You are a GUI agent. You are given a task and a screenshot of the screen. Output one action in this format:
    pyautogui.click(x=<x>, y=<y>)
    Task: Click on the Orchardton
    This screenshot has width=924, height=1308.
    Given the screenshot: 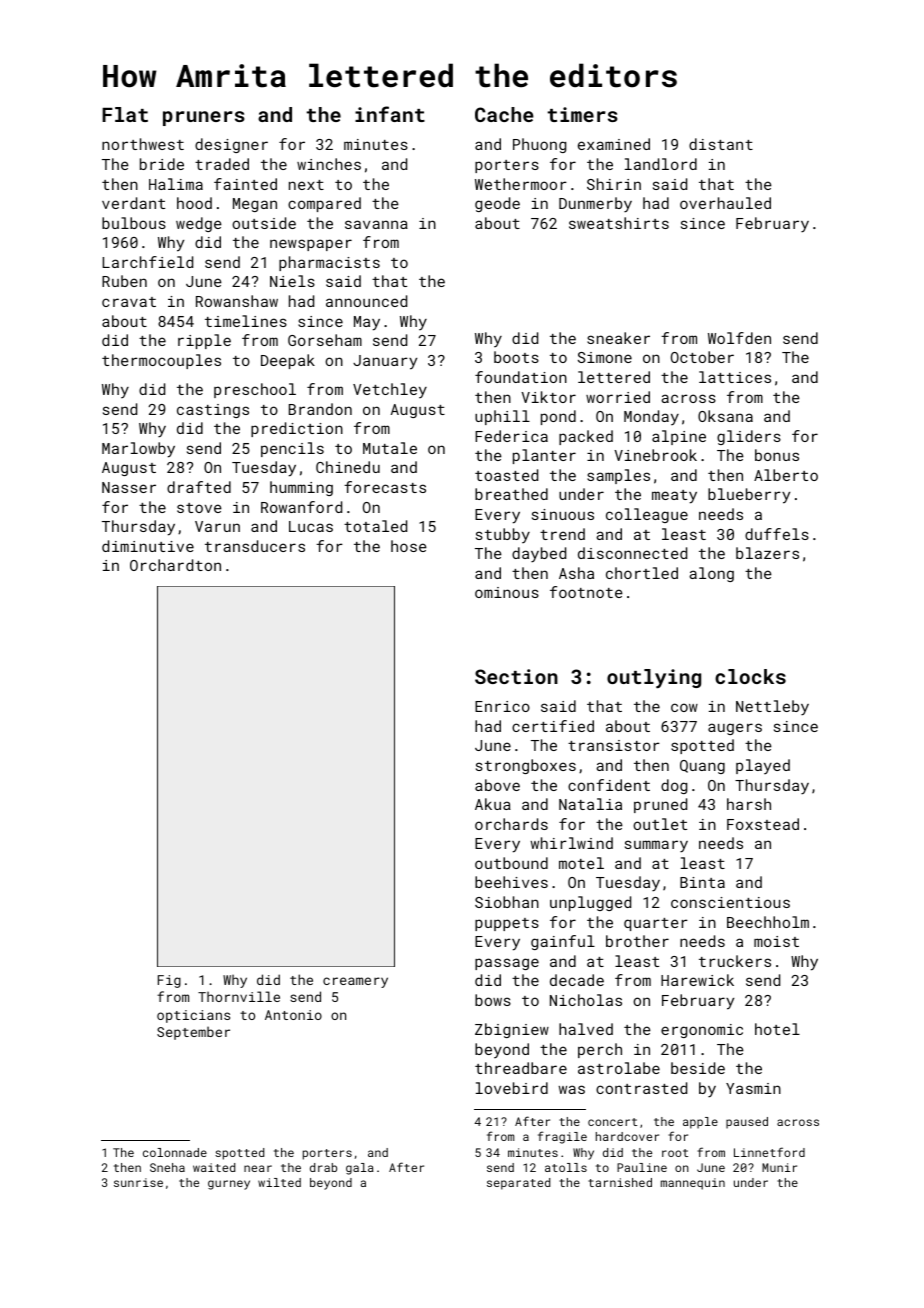 What is the action you would take?
    pyautogui.click(x=175, y=565)
